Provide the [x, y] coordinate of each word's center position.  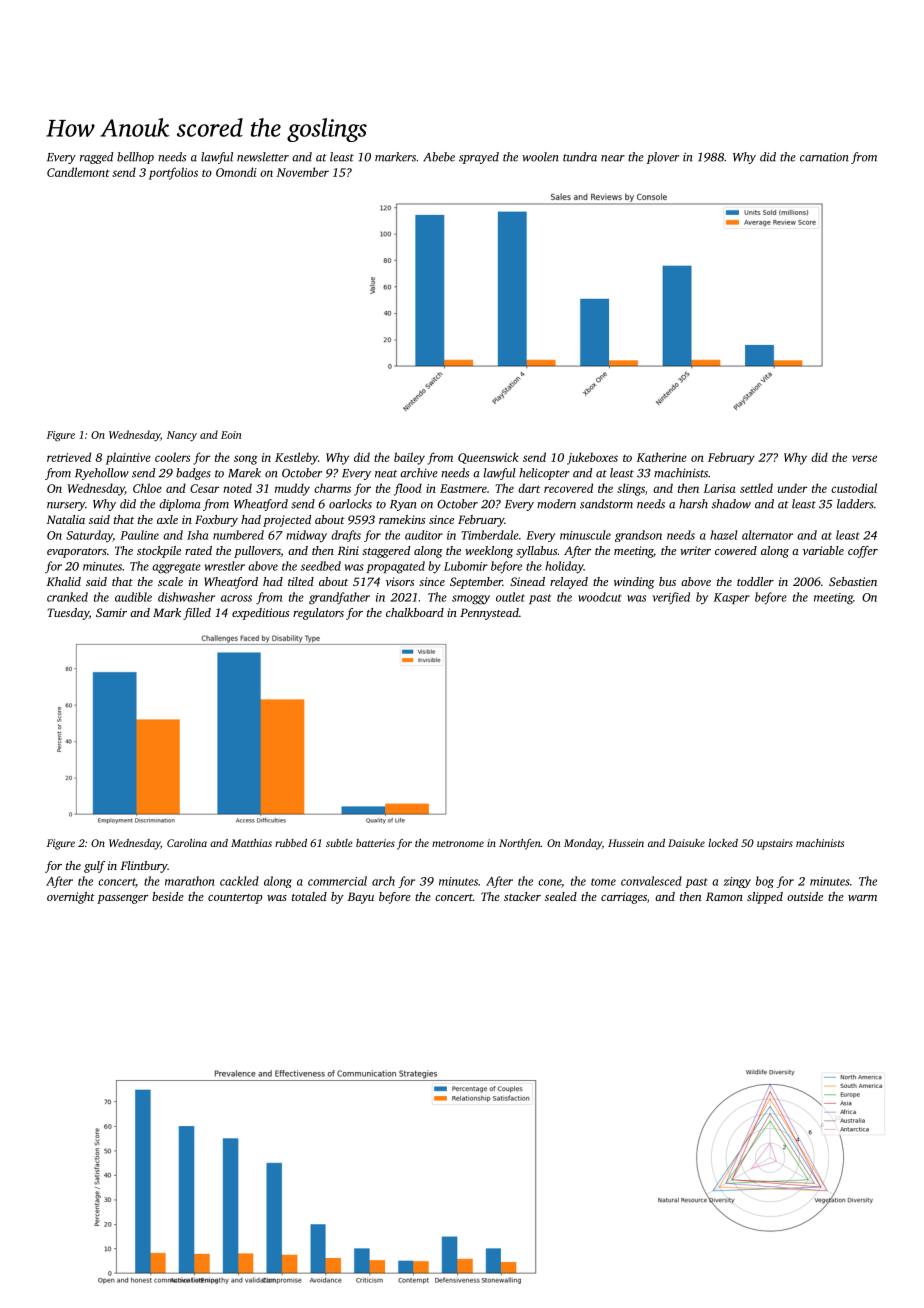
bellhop [135, 158]
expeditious [260, 614]
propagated [396, 567]
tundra [580, 157]
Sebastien [853, 581]
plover [663, 158]
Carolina [187, 843]
